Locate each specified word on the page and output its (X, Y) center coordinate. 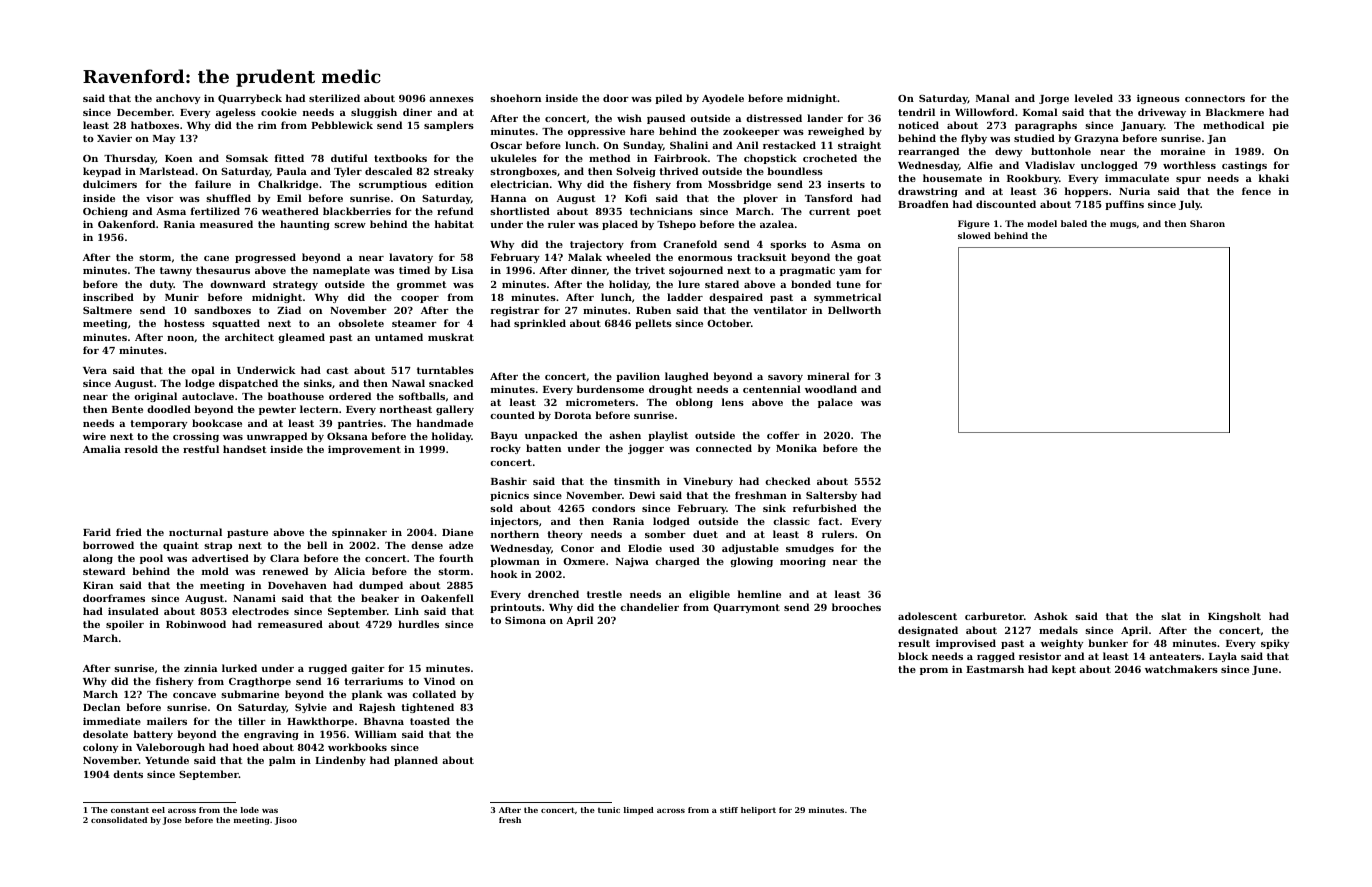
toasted (430, 721)
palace (835, 403)
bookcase (217, 423)
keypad (102, 172)
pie (1280, 126)
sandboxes (222, 310)
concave (194, 695)
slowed (974, 235)
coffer (783, 435)
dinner (589, 270)
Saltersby (831, 496)
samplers (449, 126)
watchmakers (1181, 669)
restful (201, 449)
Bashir (509, 481)
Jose (172, 821)
